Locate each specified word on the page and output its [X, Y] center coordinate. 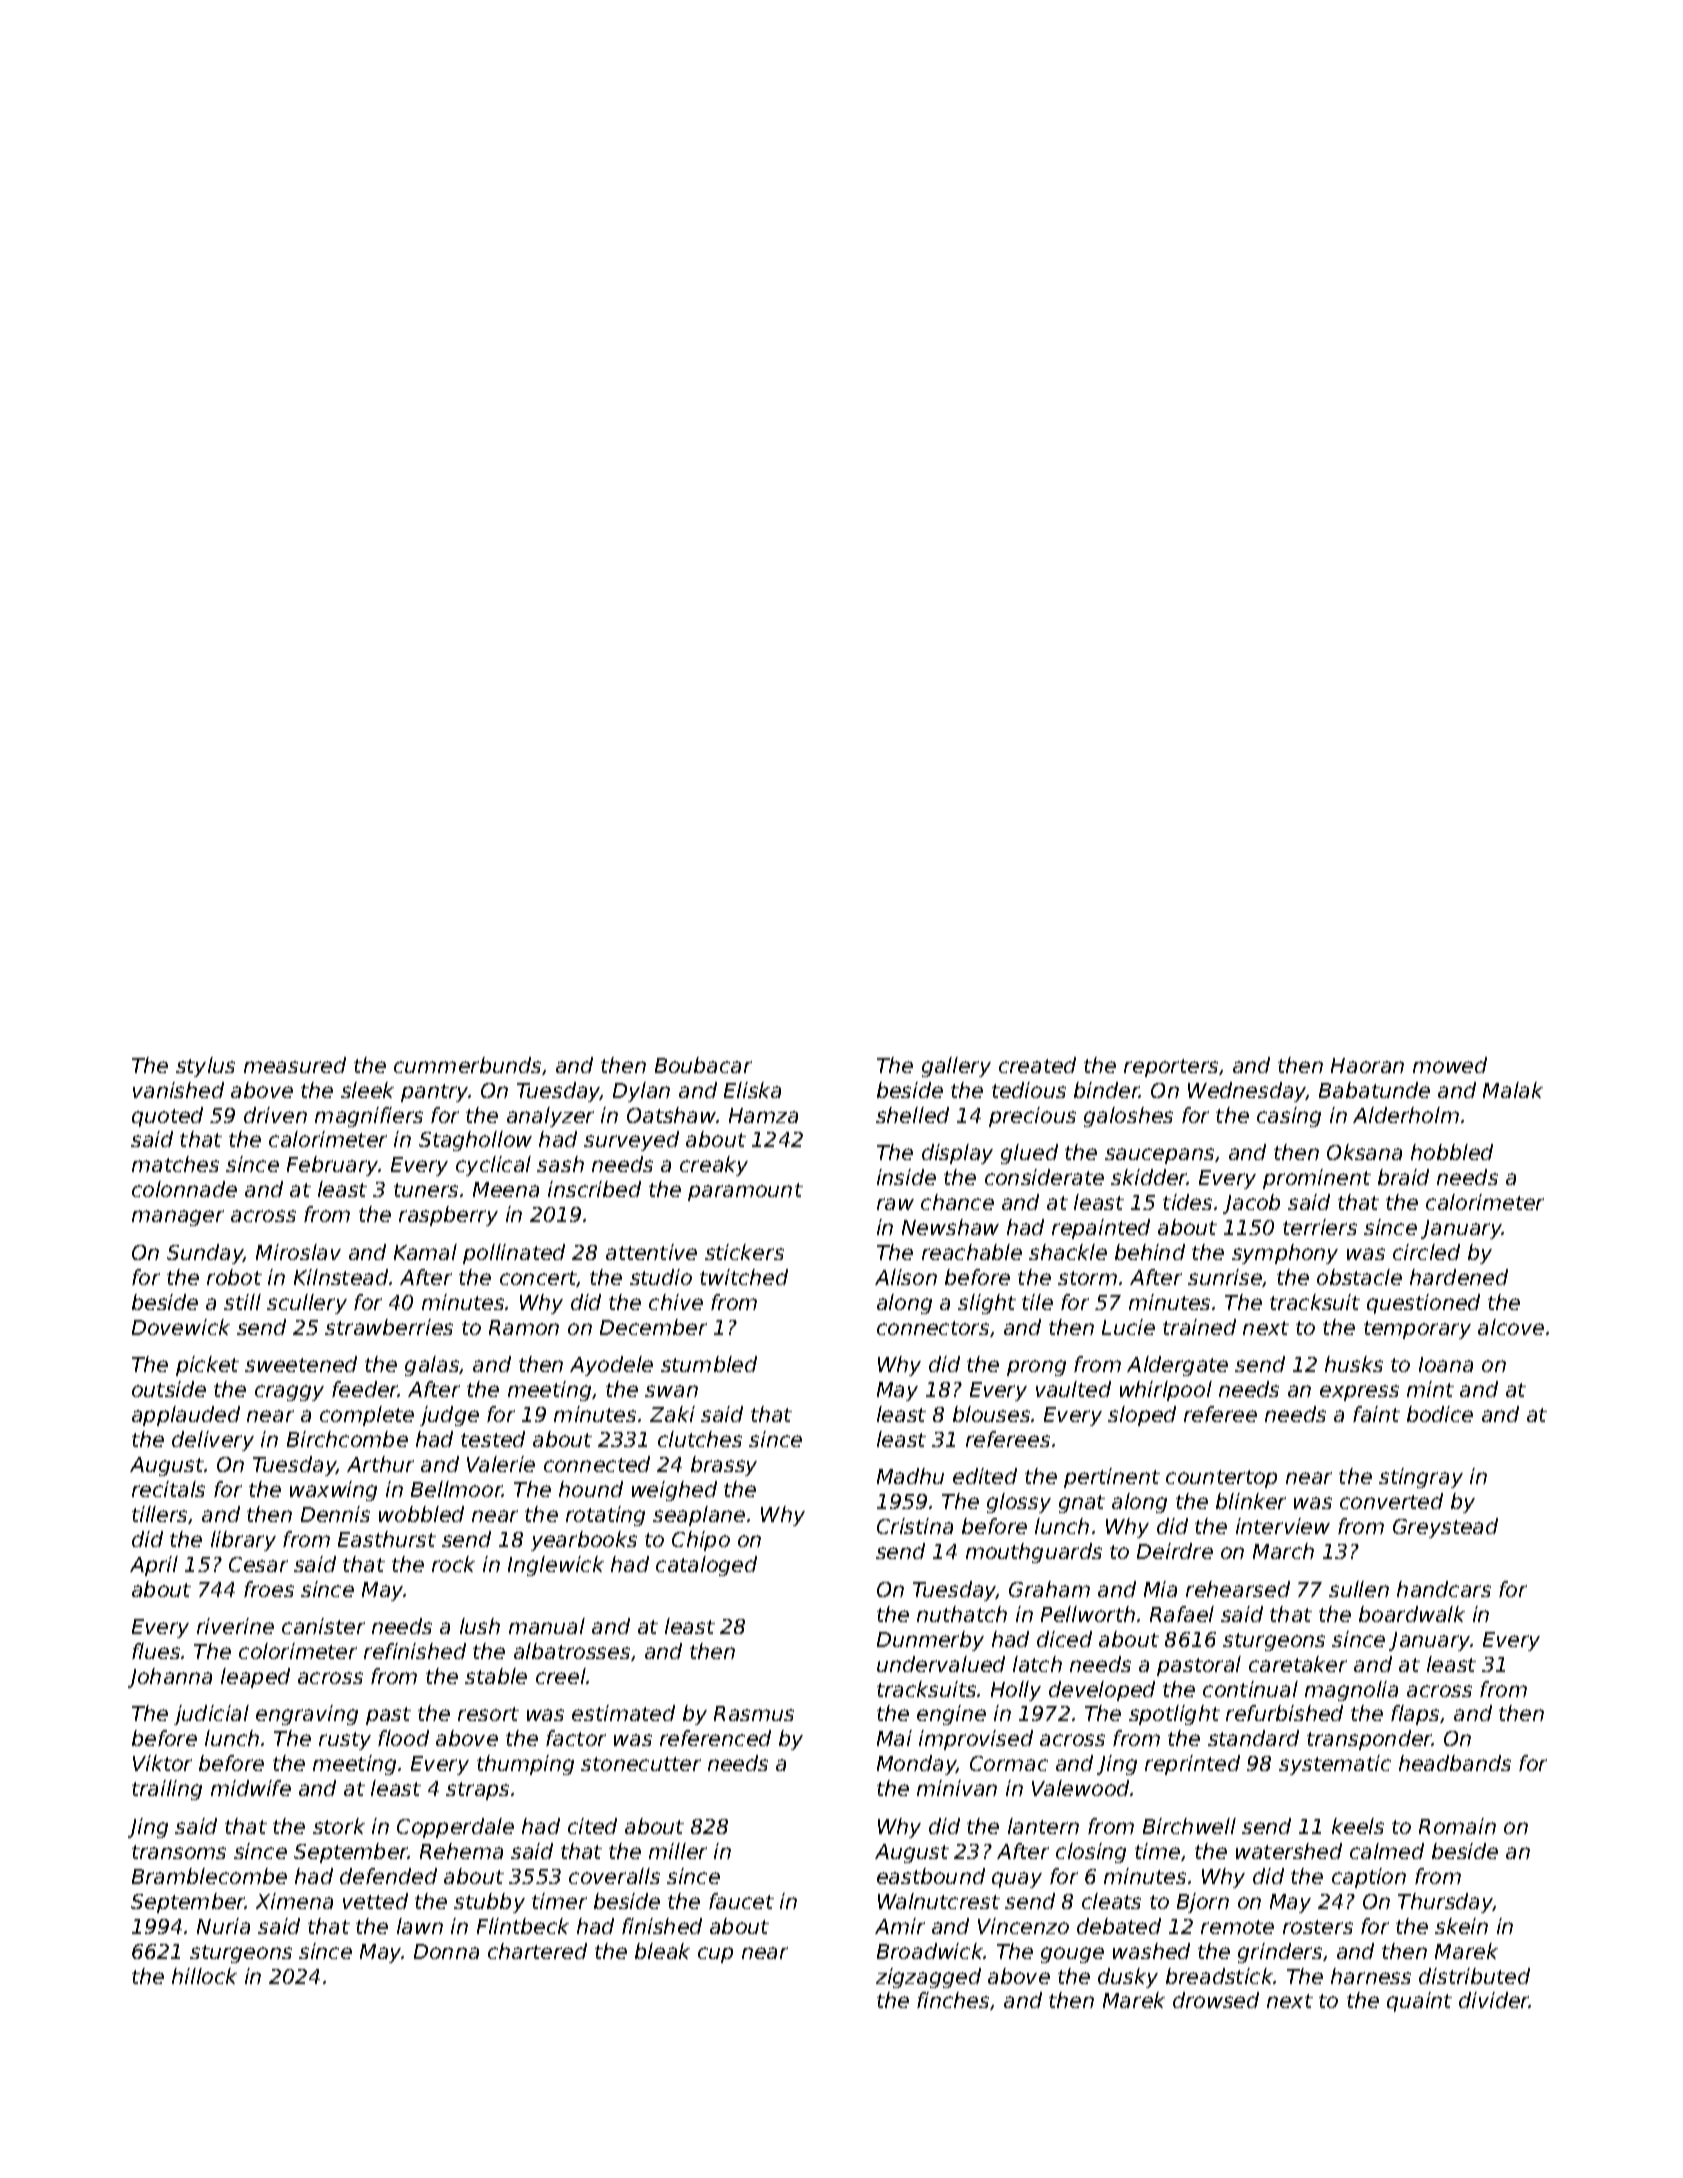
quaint [1419, 2002]
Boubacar [703, 1065]
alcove [1511, 1327]
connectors [933, 1328]
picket [207, 1366]
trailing [167, 1790]
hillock [204, 1976]
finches [953, 2000]
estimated [623, 1713]
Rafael [1182, 1614]
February [333, 1166]
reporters [1171, 1068]
